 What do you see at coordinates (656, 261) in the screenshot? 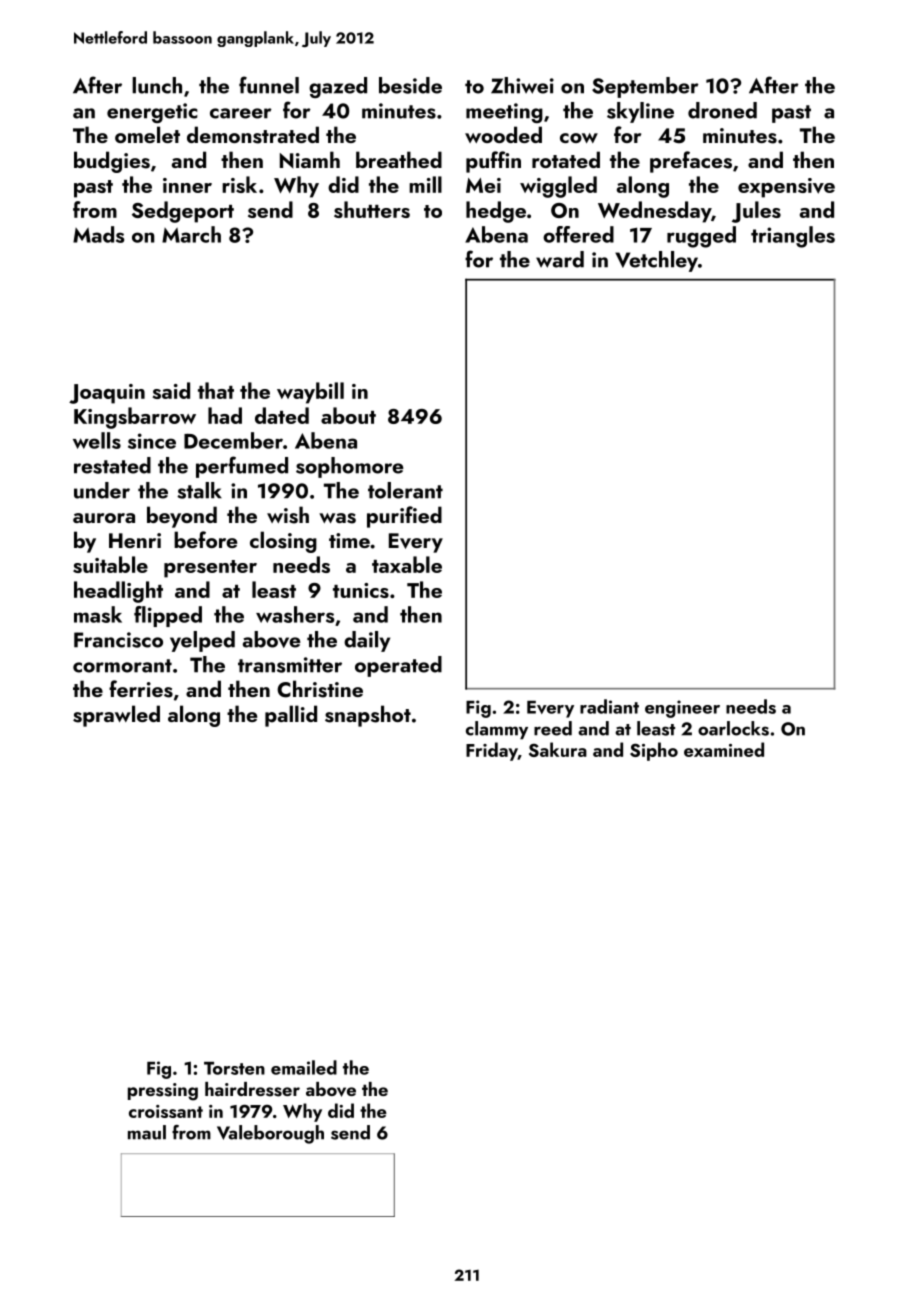
I see `Vetchley` at bounding box center [656, 261].
